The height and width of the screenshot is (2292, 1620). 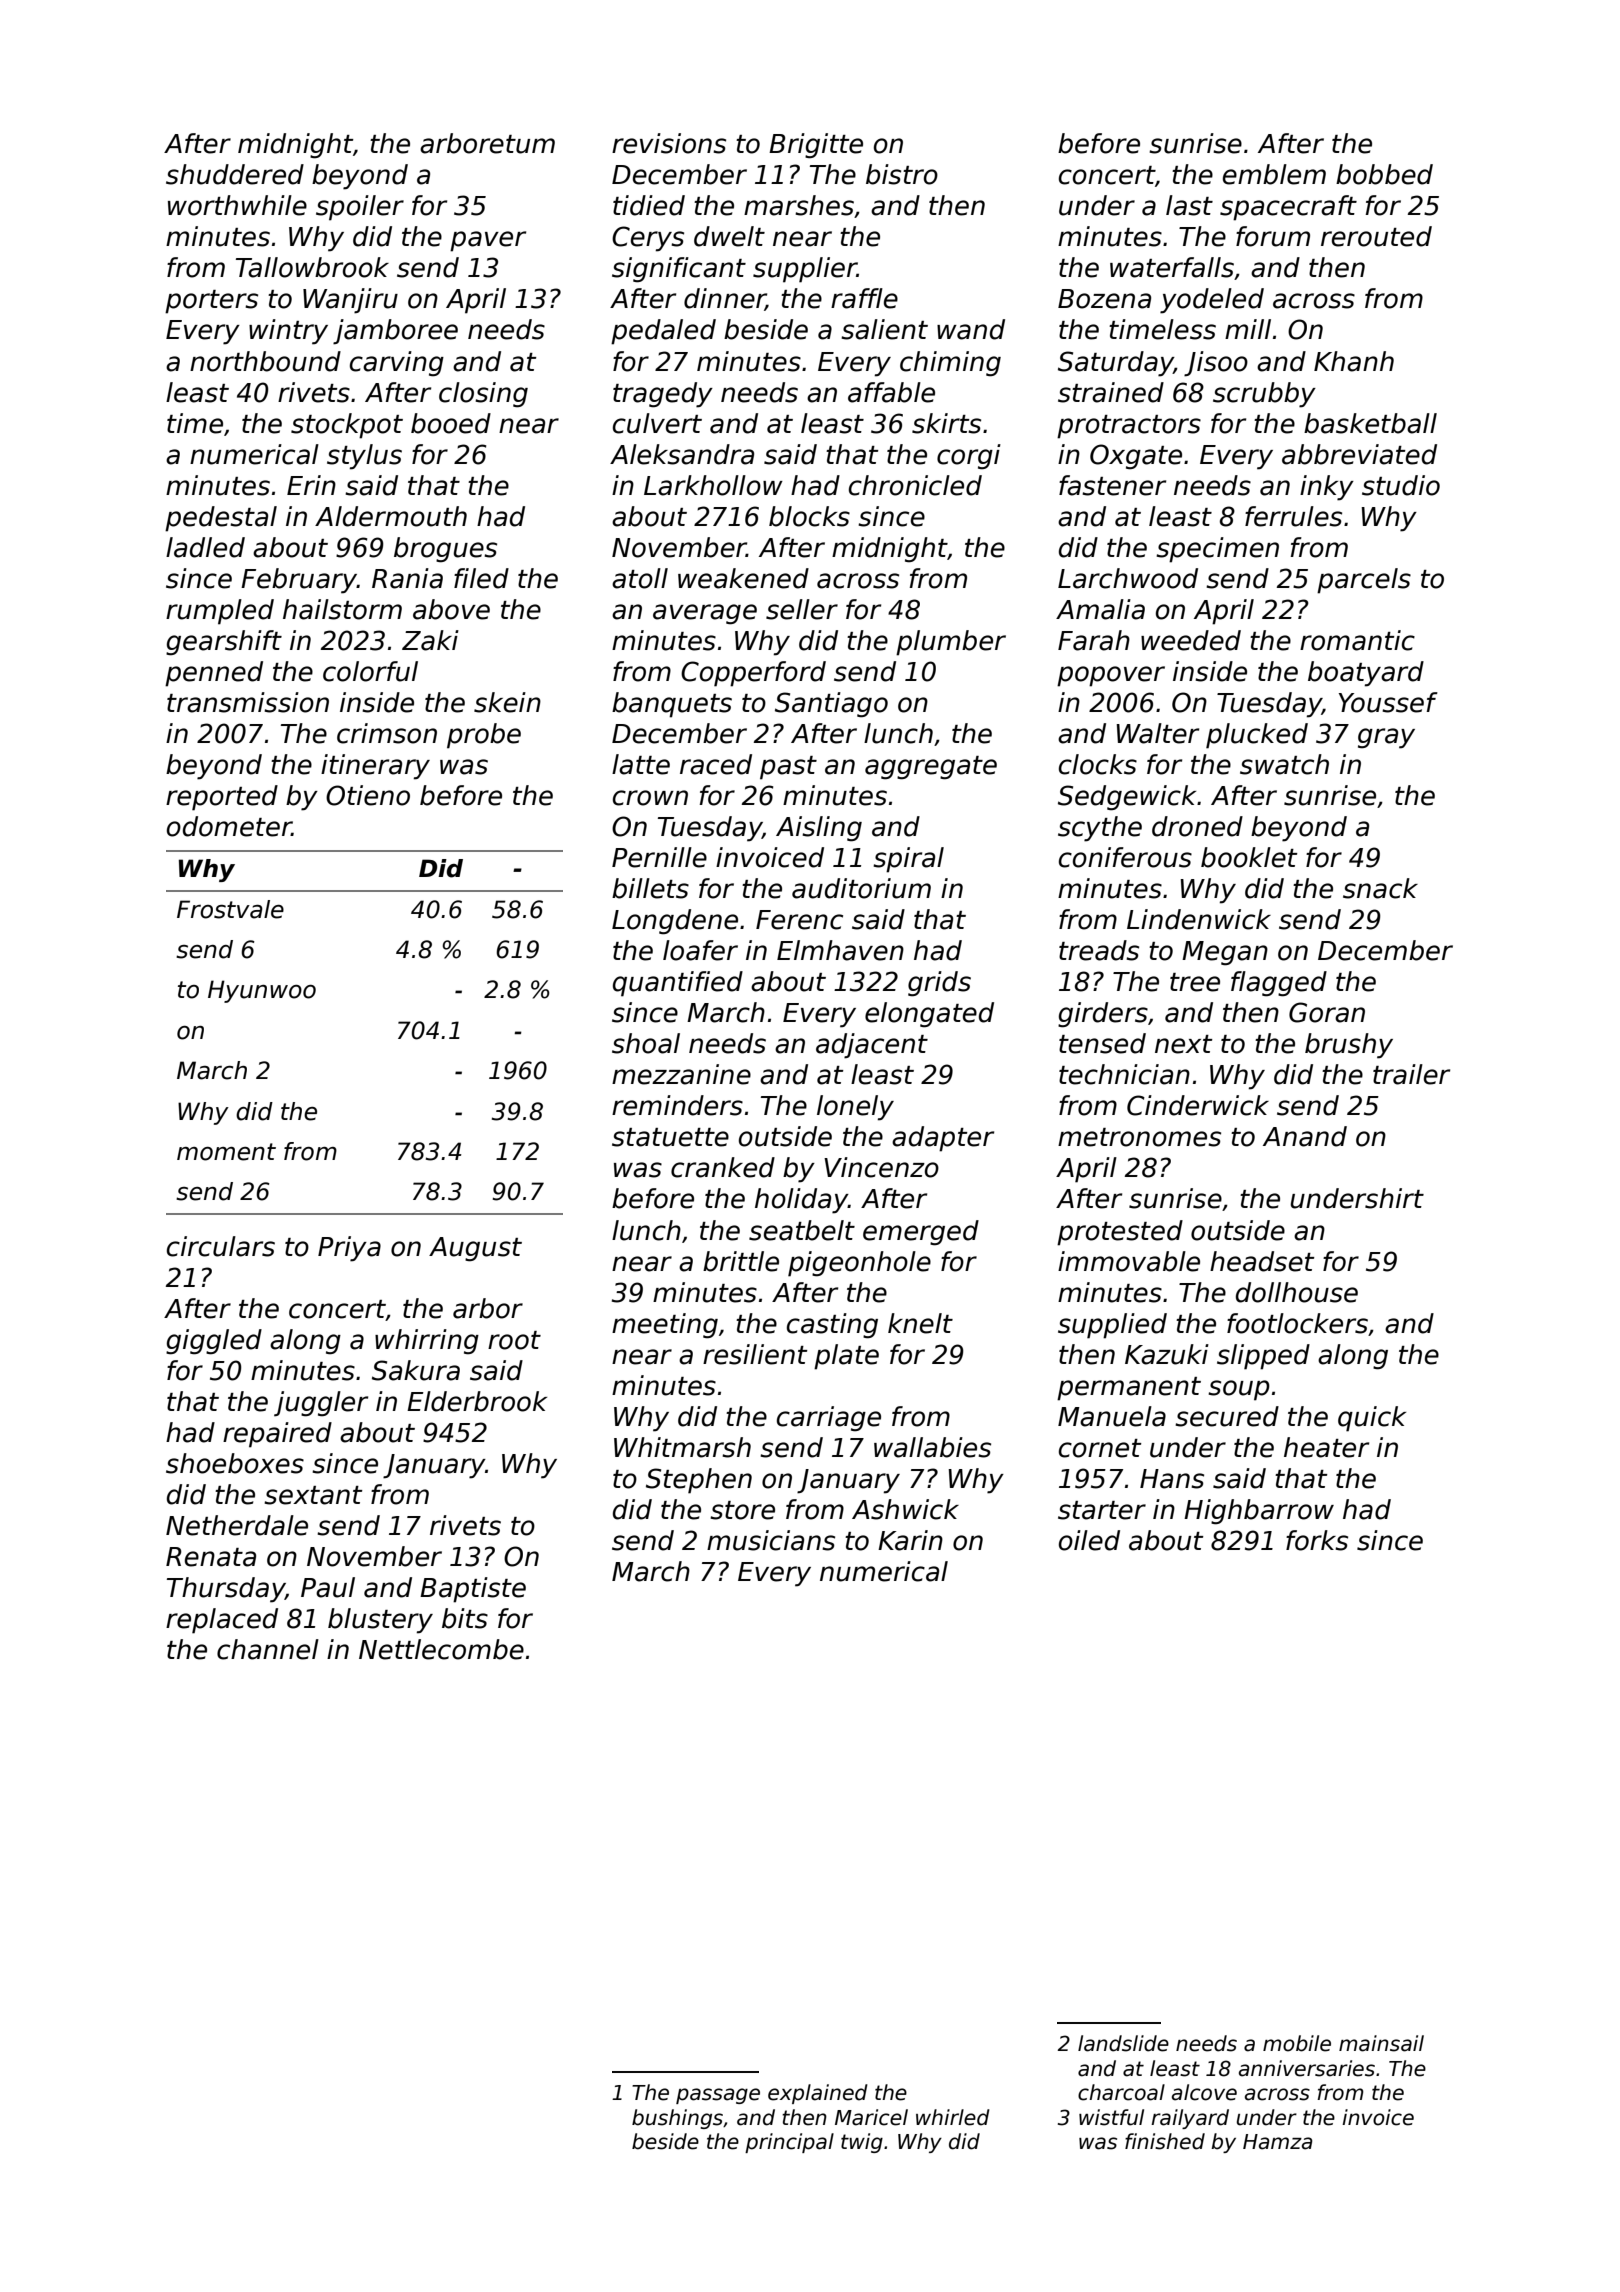 I want to click on raffle, so click(x=864, y=298).
